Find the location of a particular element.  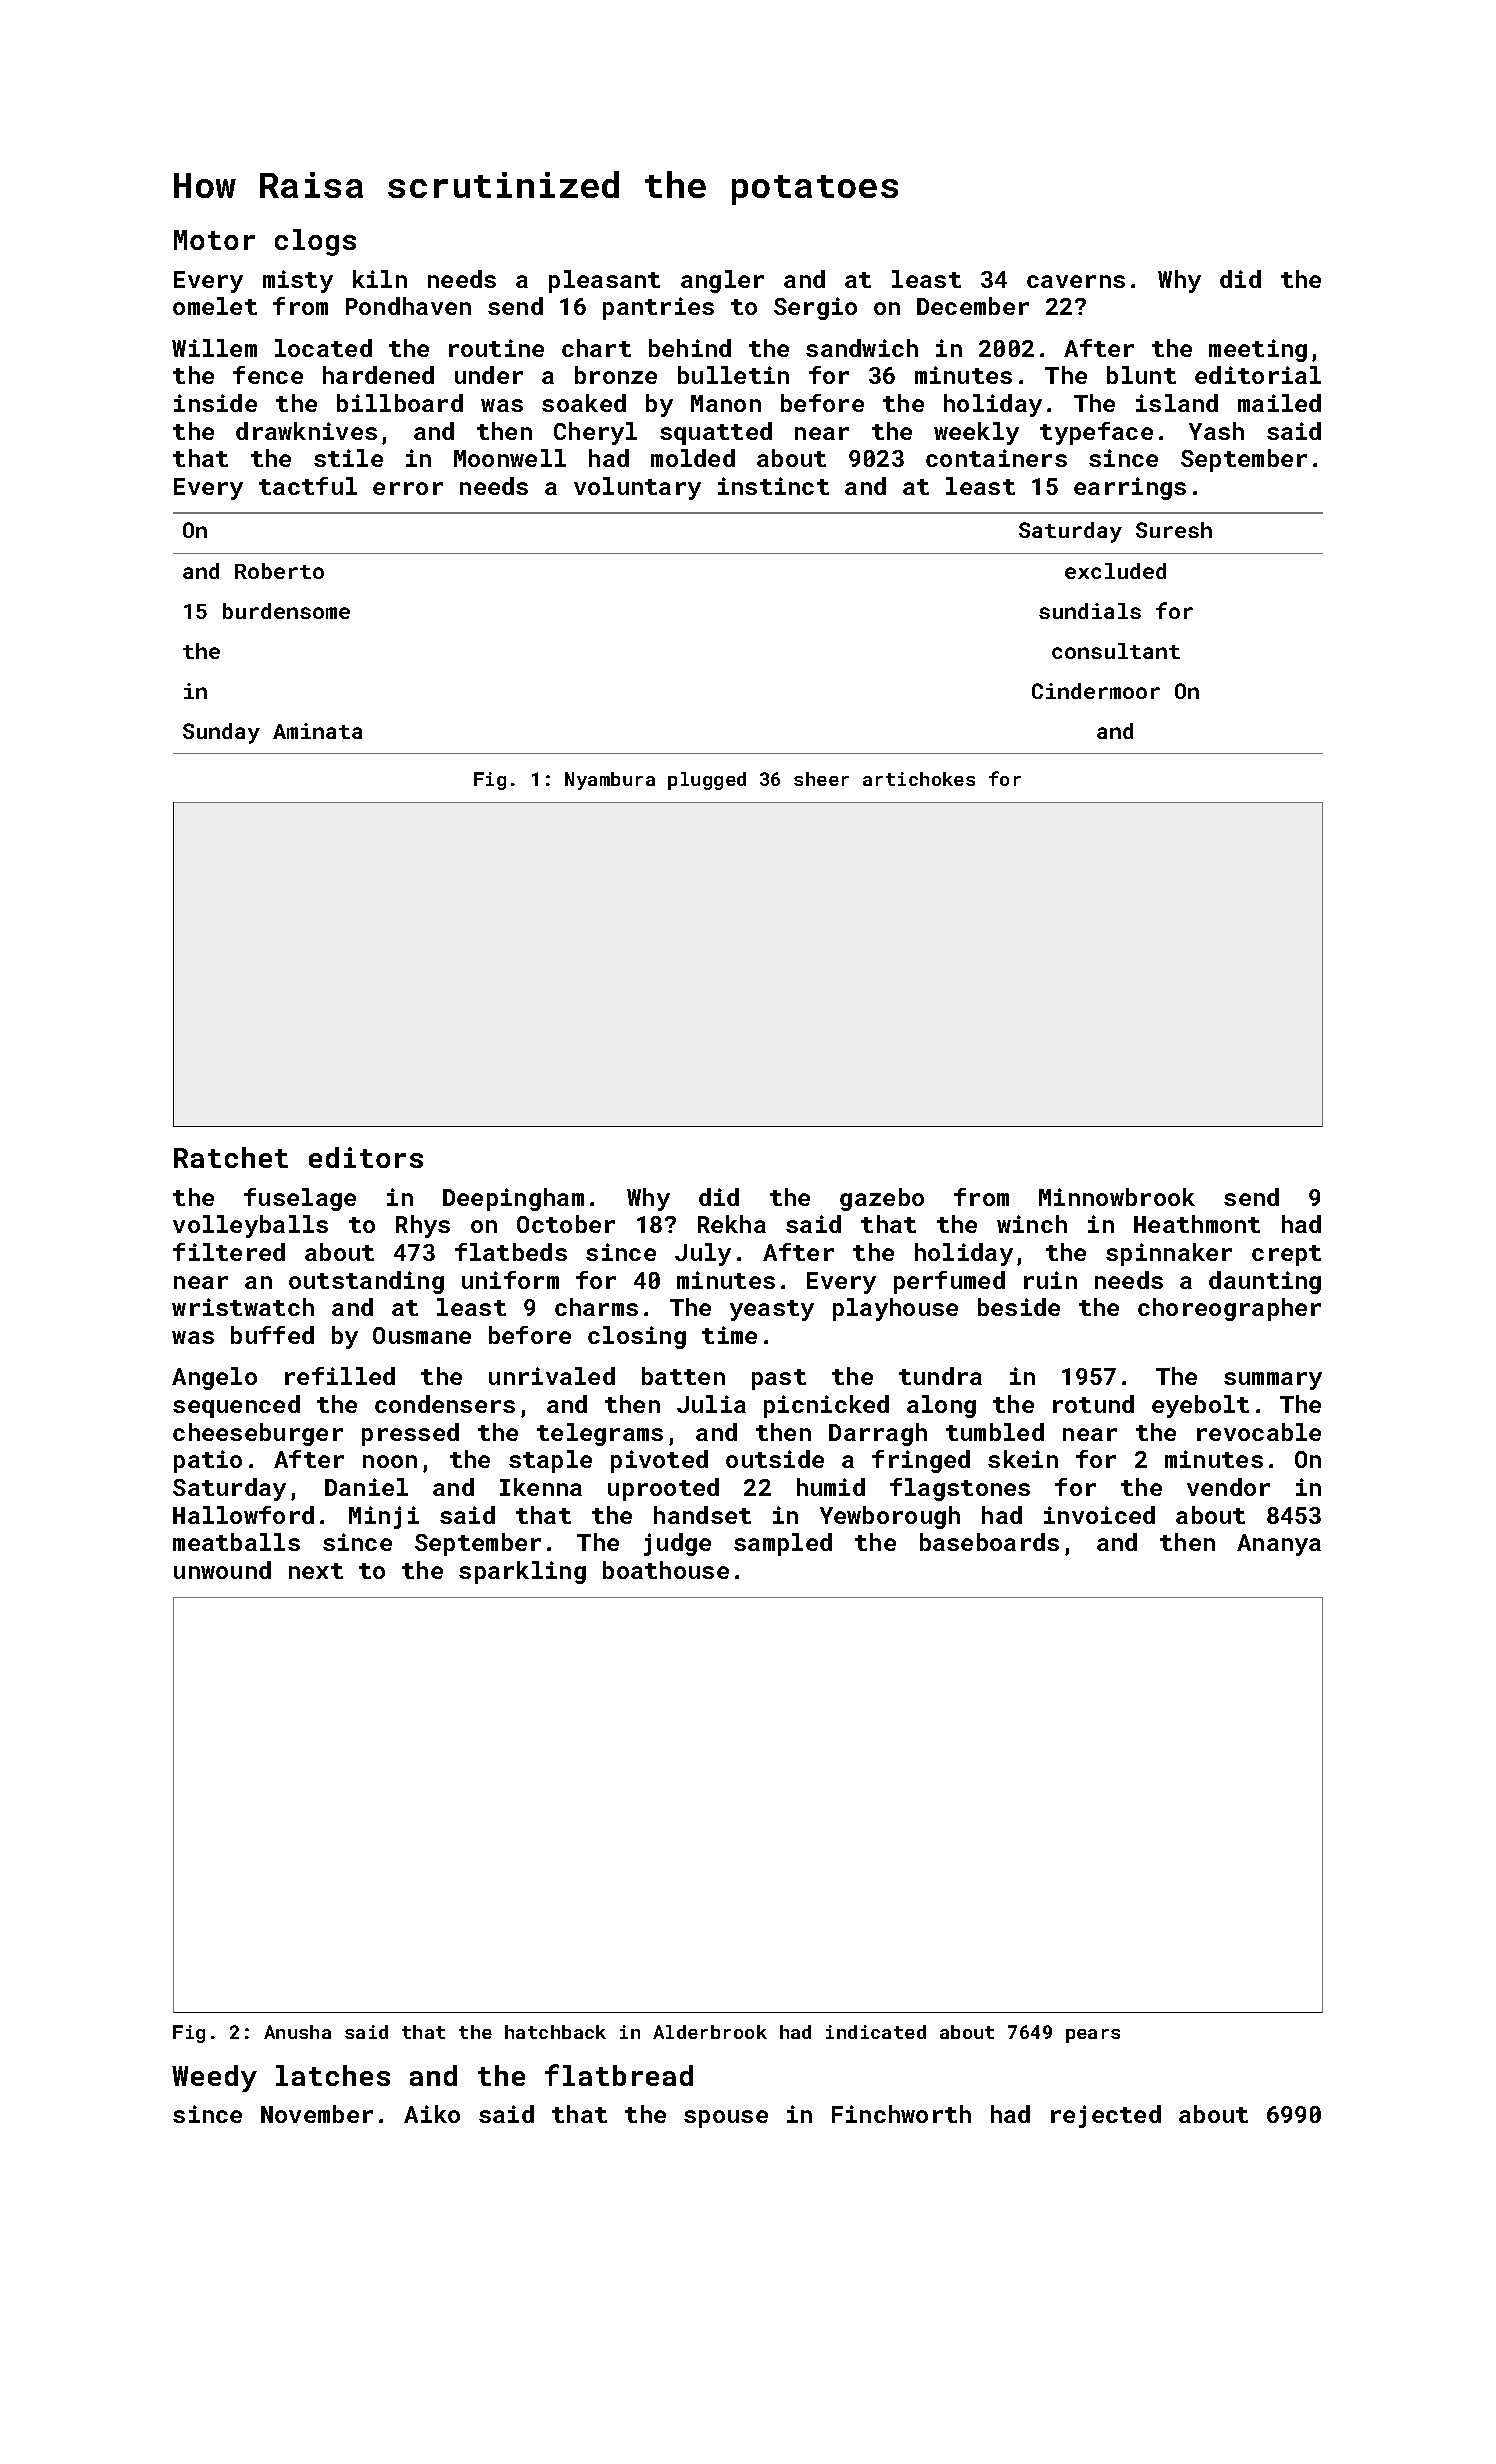

Cindermoor is located at coordinates (1096, 691).
